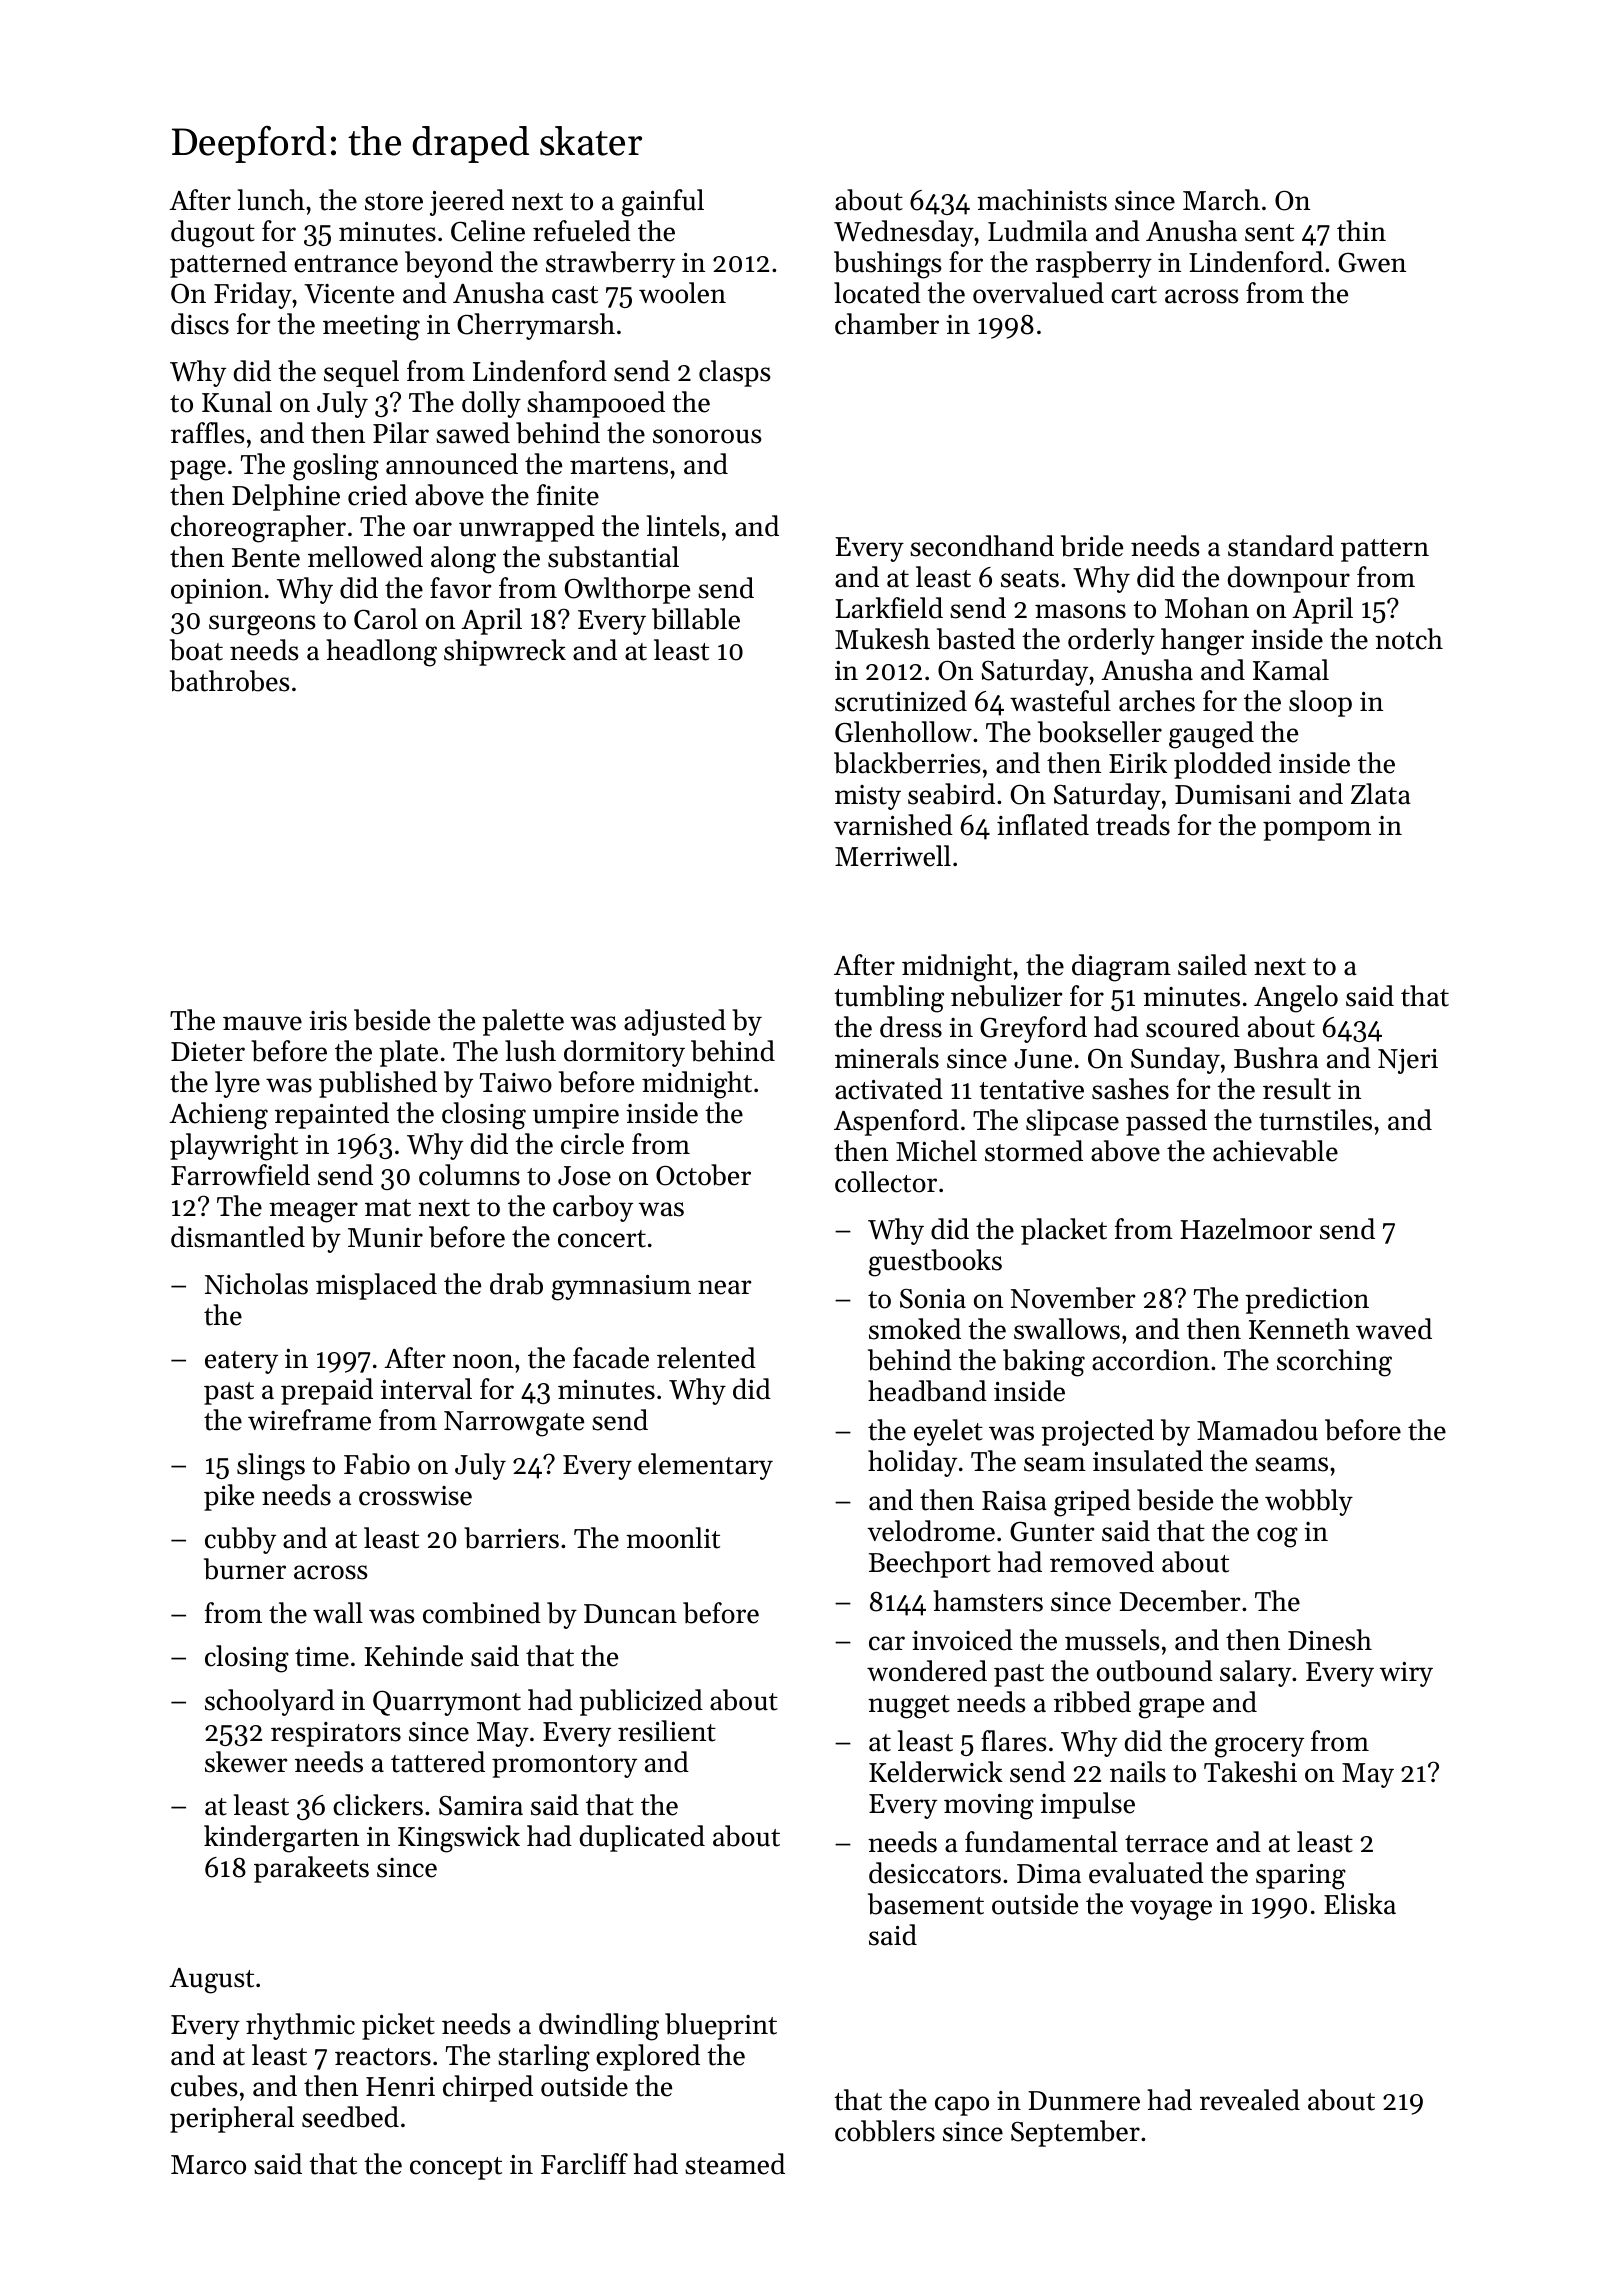 The height and width of the screenshot is (2292, 1620). What do you see at coordinates (1360, 1904) in the screenshot?
I see `Eliska` at bounding box center [1360, 1904].
